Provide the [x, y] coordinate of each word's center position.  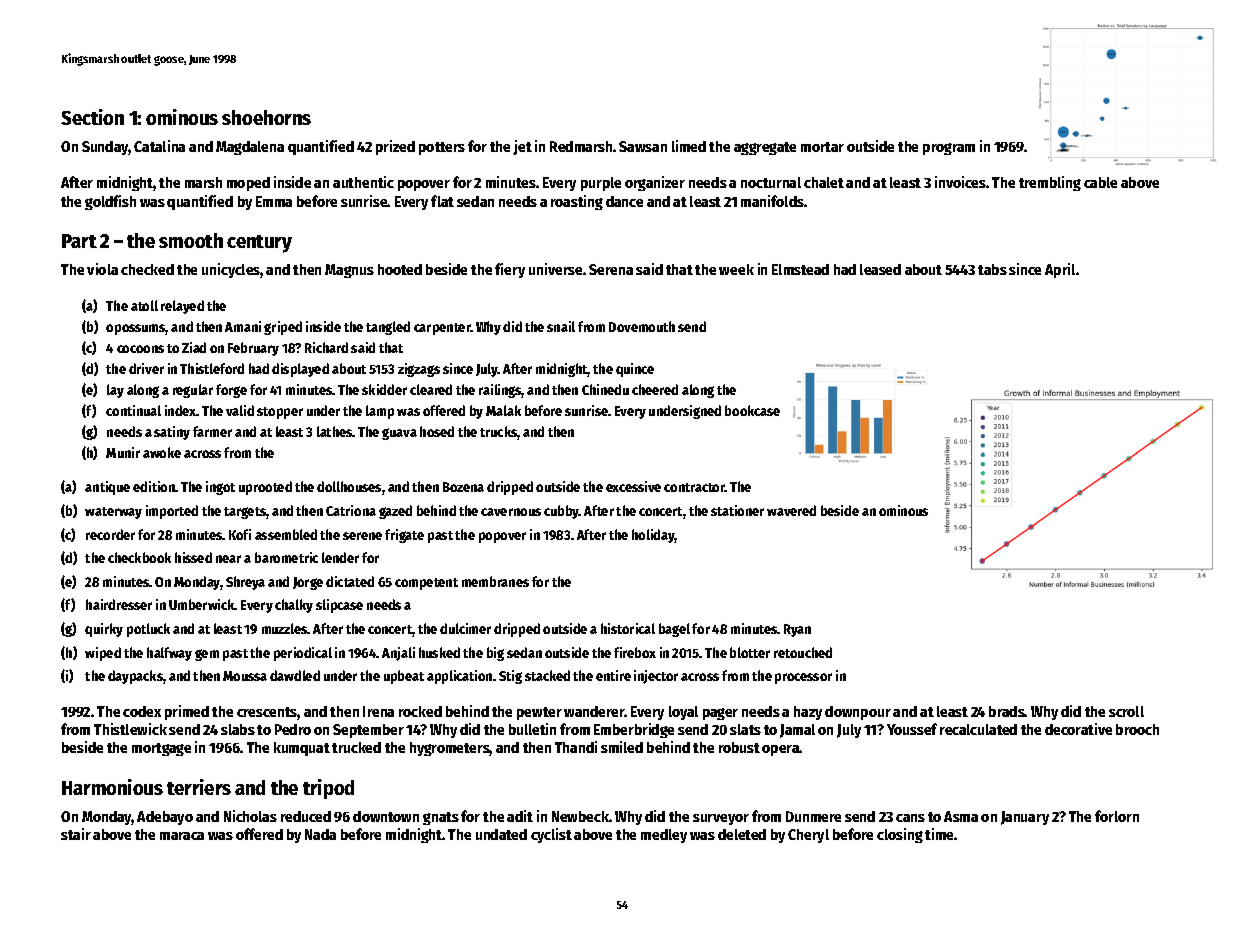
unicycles [231, 270]
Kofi [240, 534]
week [736, 269]
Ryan [797, 630]
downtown [386, 816]
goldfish [110, 202]
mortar [822, 147]
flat [442, 201]
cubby [561, 512]
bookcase [752, 410]
